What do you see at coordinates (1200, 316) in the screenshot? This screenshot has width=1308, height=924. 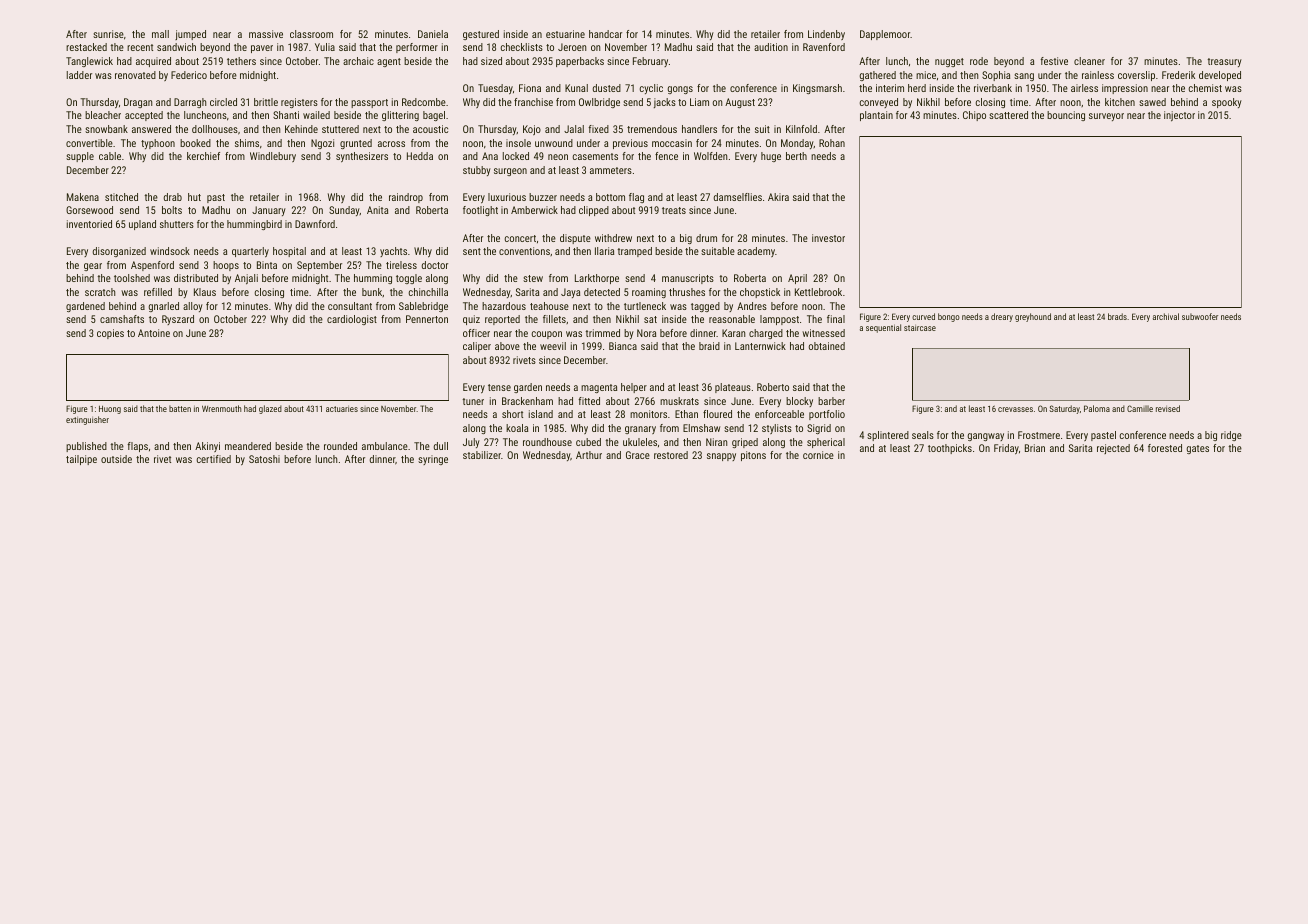 I see `subwoofer` at bounding box center [1200, 316].
